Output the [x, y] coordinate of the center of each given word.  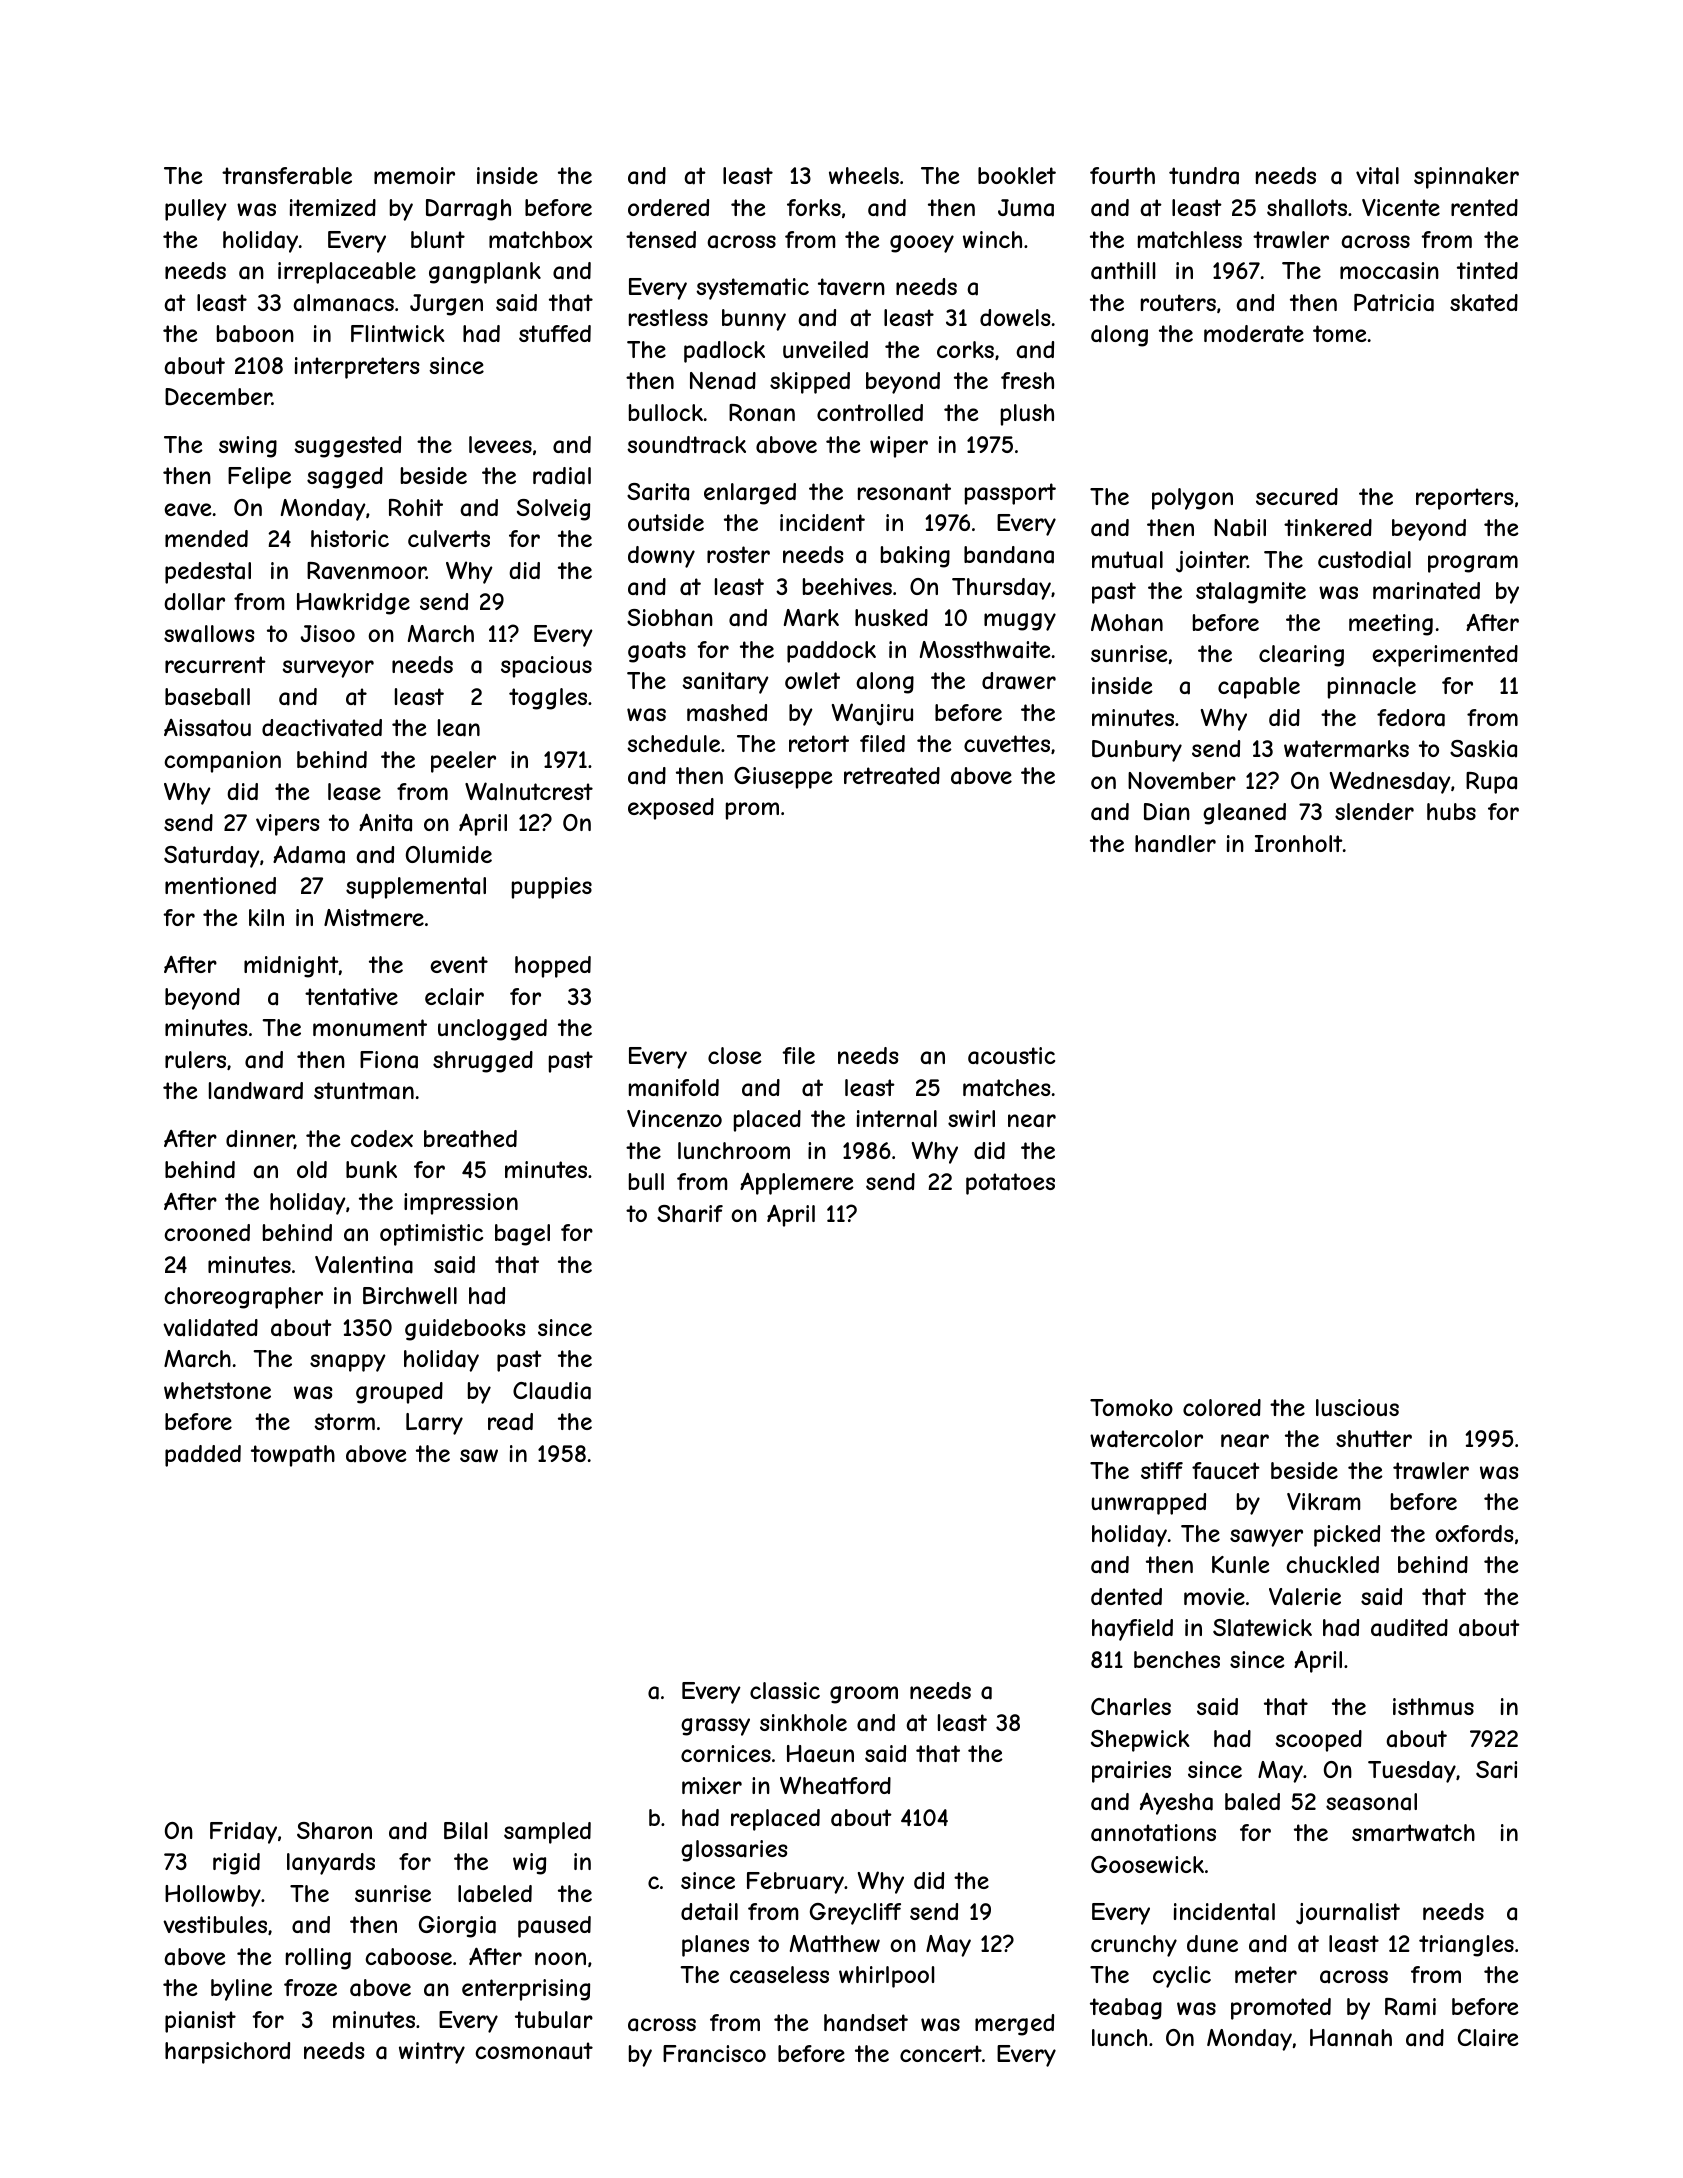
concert [941, 2053]
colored [1222, 1407]
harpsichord [227, 2053]
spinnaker [1466, 178]
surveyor [328, 669]
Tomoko [1131, 1407]
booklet [1017, 175]
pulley [196, 210]
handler [1175, 844]
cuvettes [1007, 743]
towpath [293, 1456]
